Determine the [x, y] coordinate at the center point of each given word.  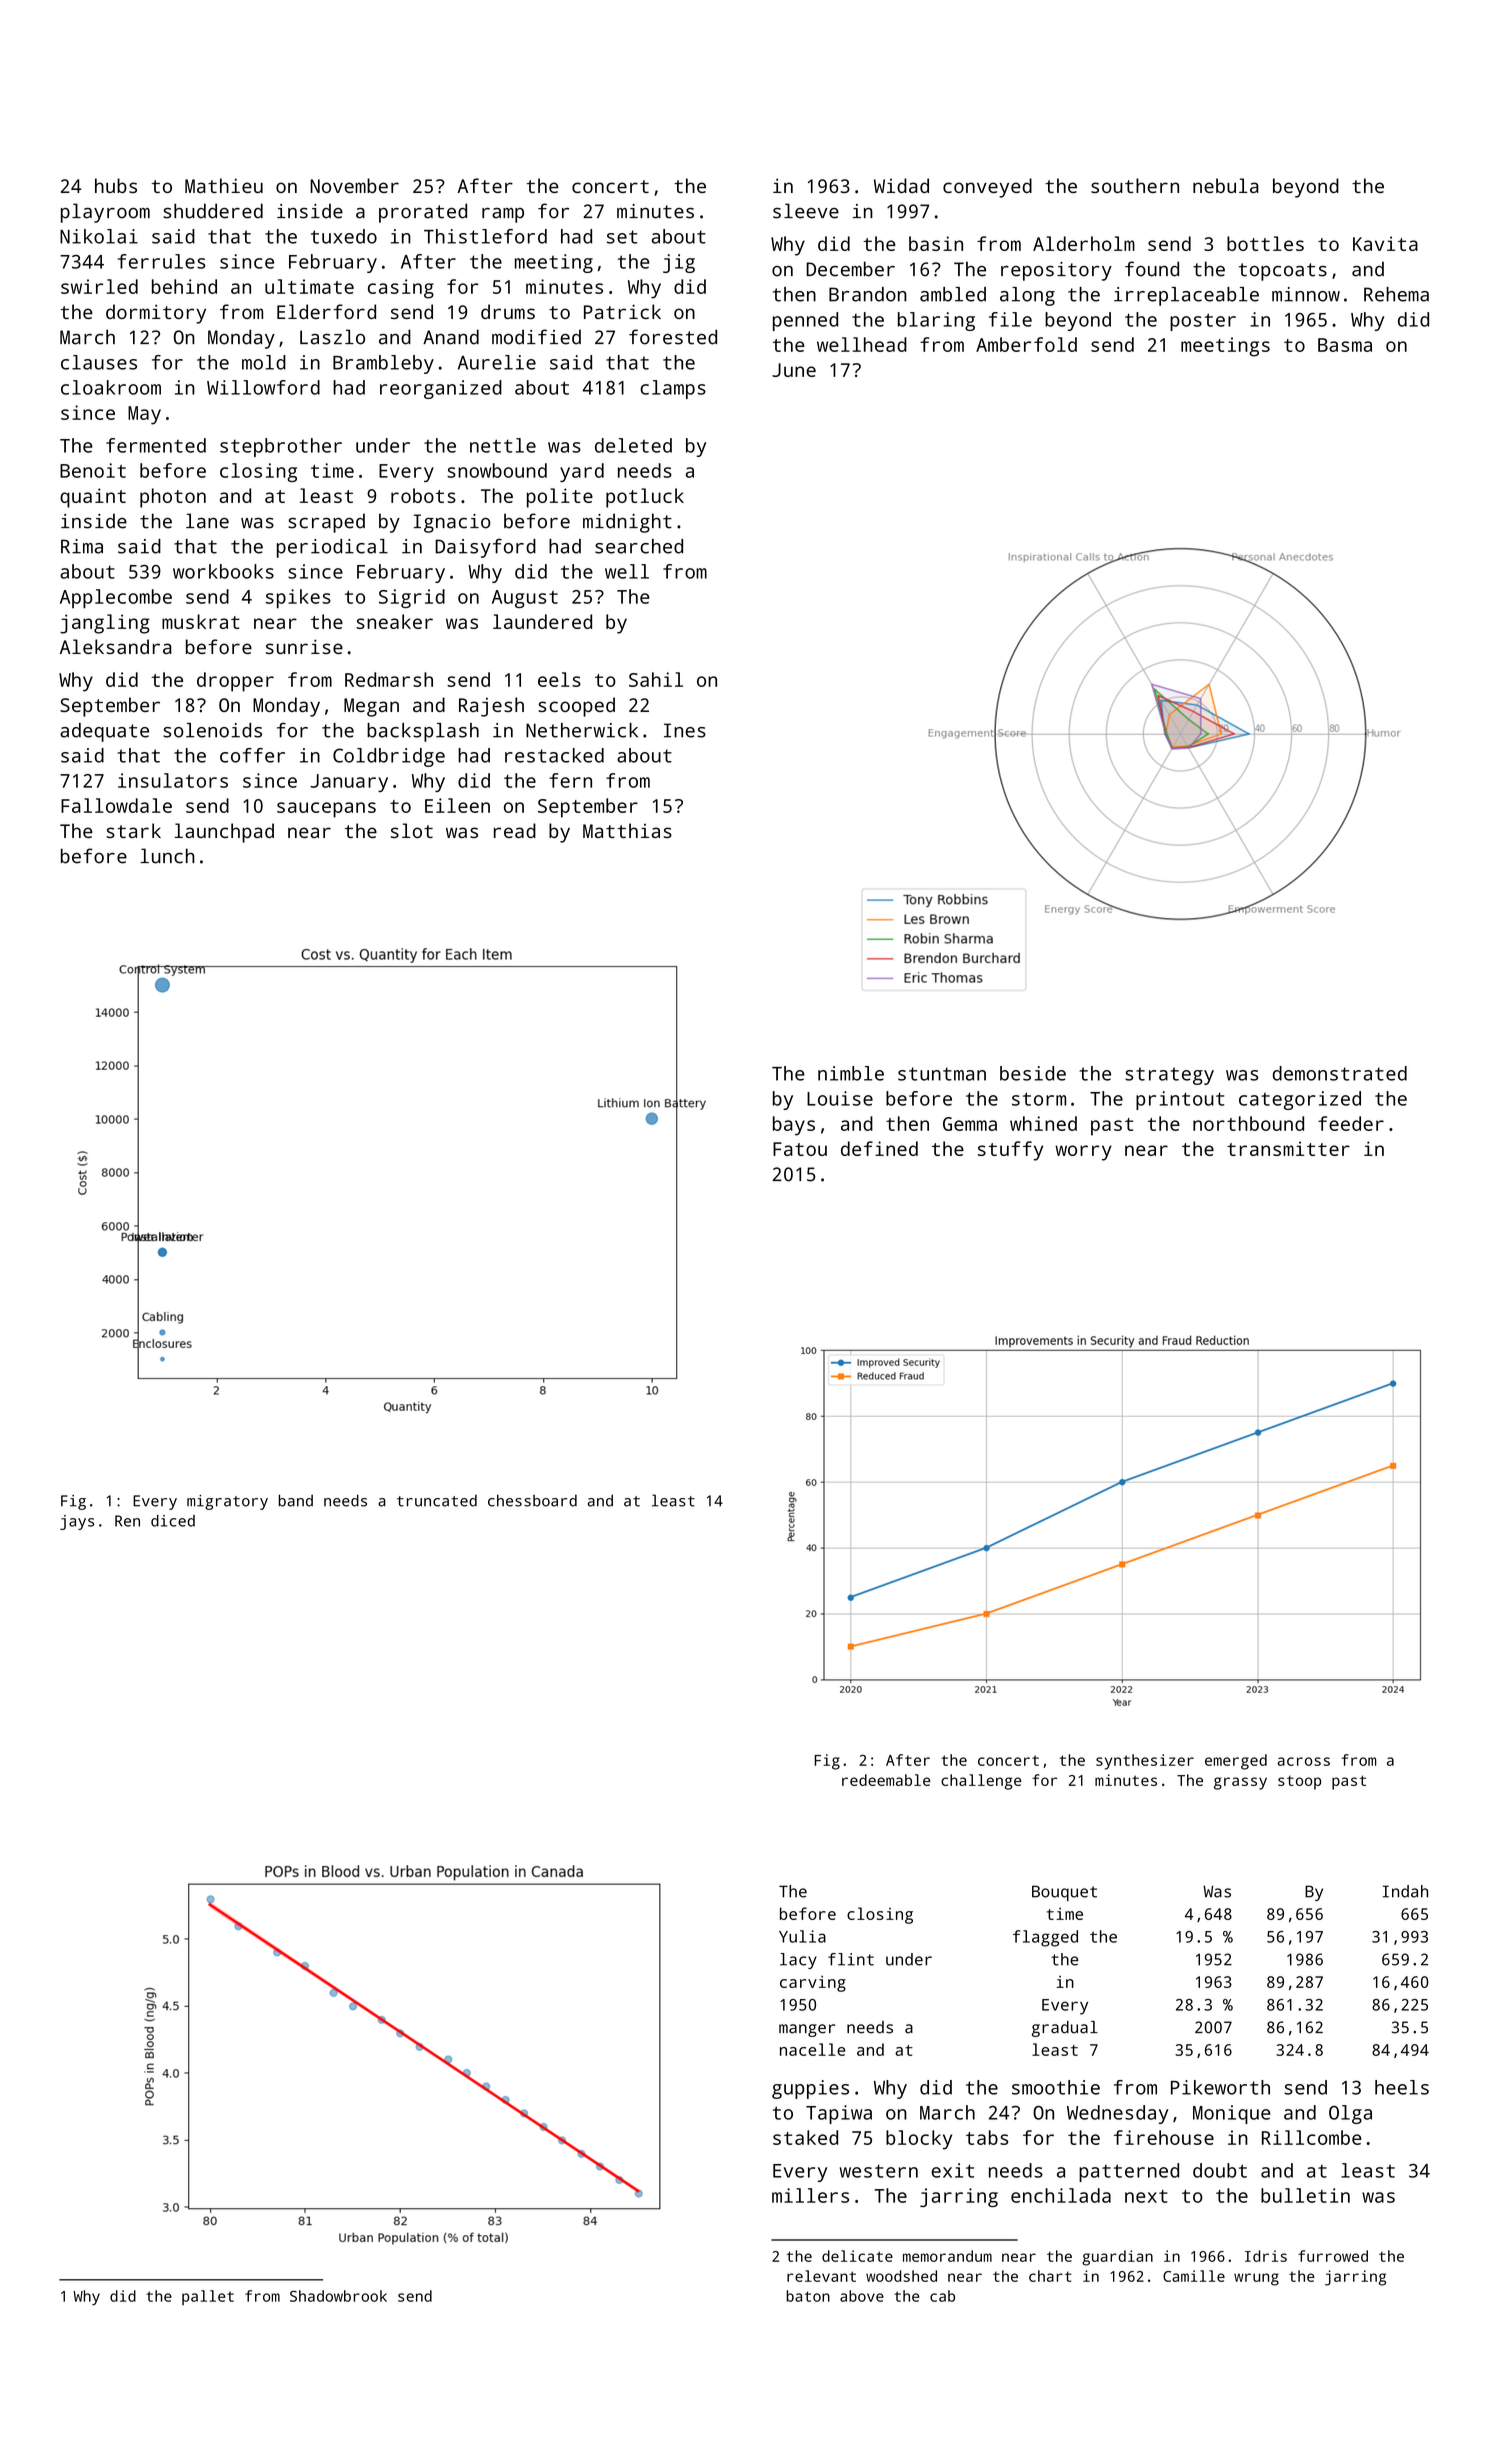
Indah [1405, 1891]
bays [794, 1126]
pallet [208, 2297]
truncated [437, 1501]
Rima [82, 546]
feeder [1351, 1123]
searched [639, 546]
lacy [798, 1961]
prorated [423, 213]
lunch [167, 856]
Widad [901, 185]
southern [1135, 185]
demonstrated [1340, 1073]
